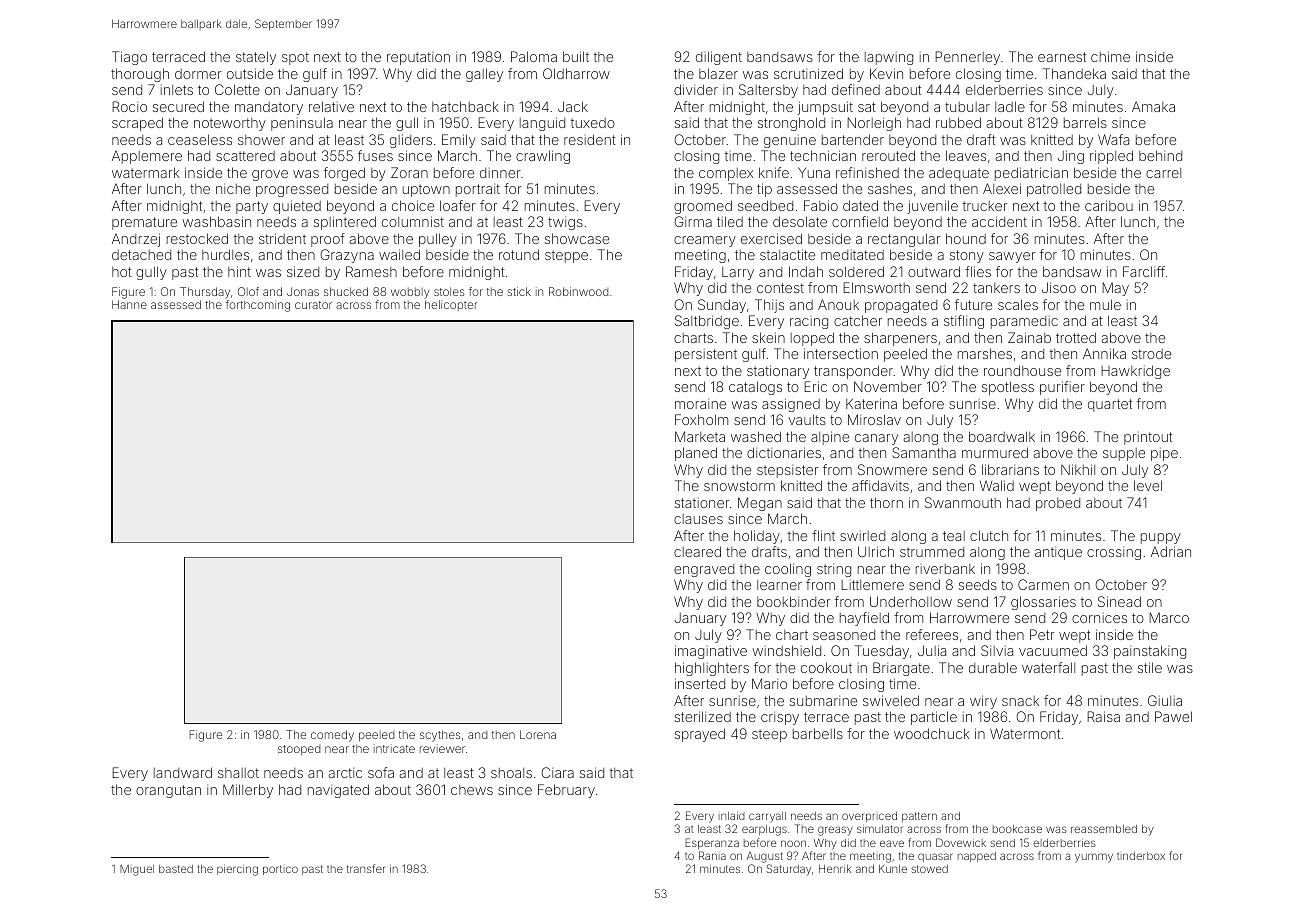  Describe the element at coordinates (989, 535) in the document. I see `clutch` at that location.
